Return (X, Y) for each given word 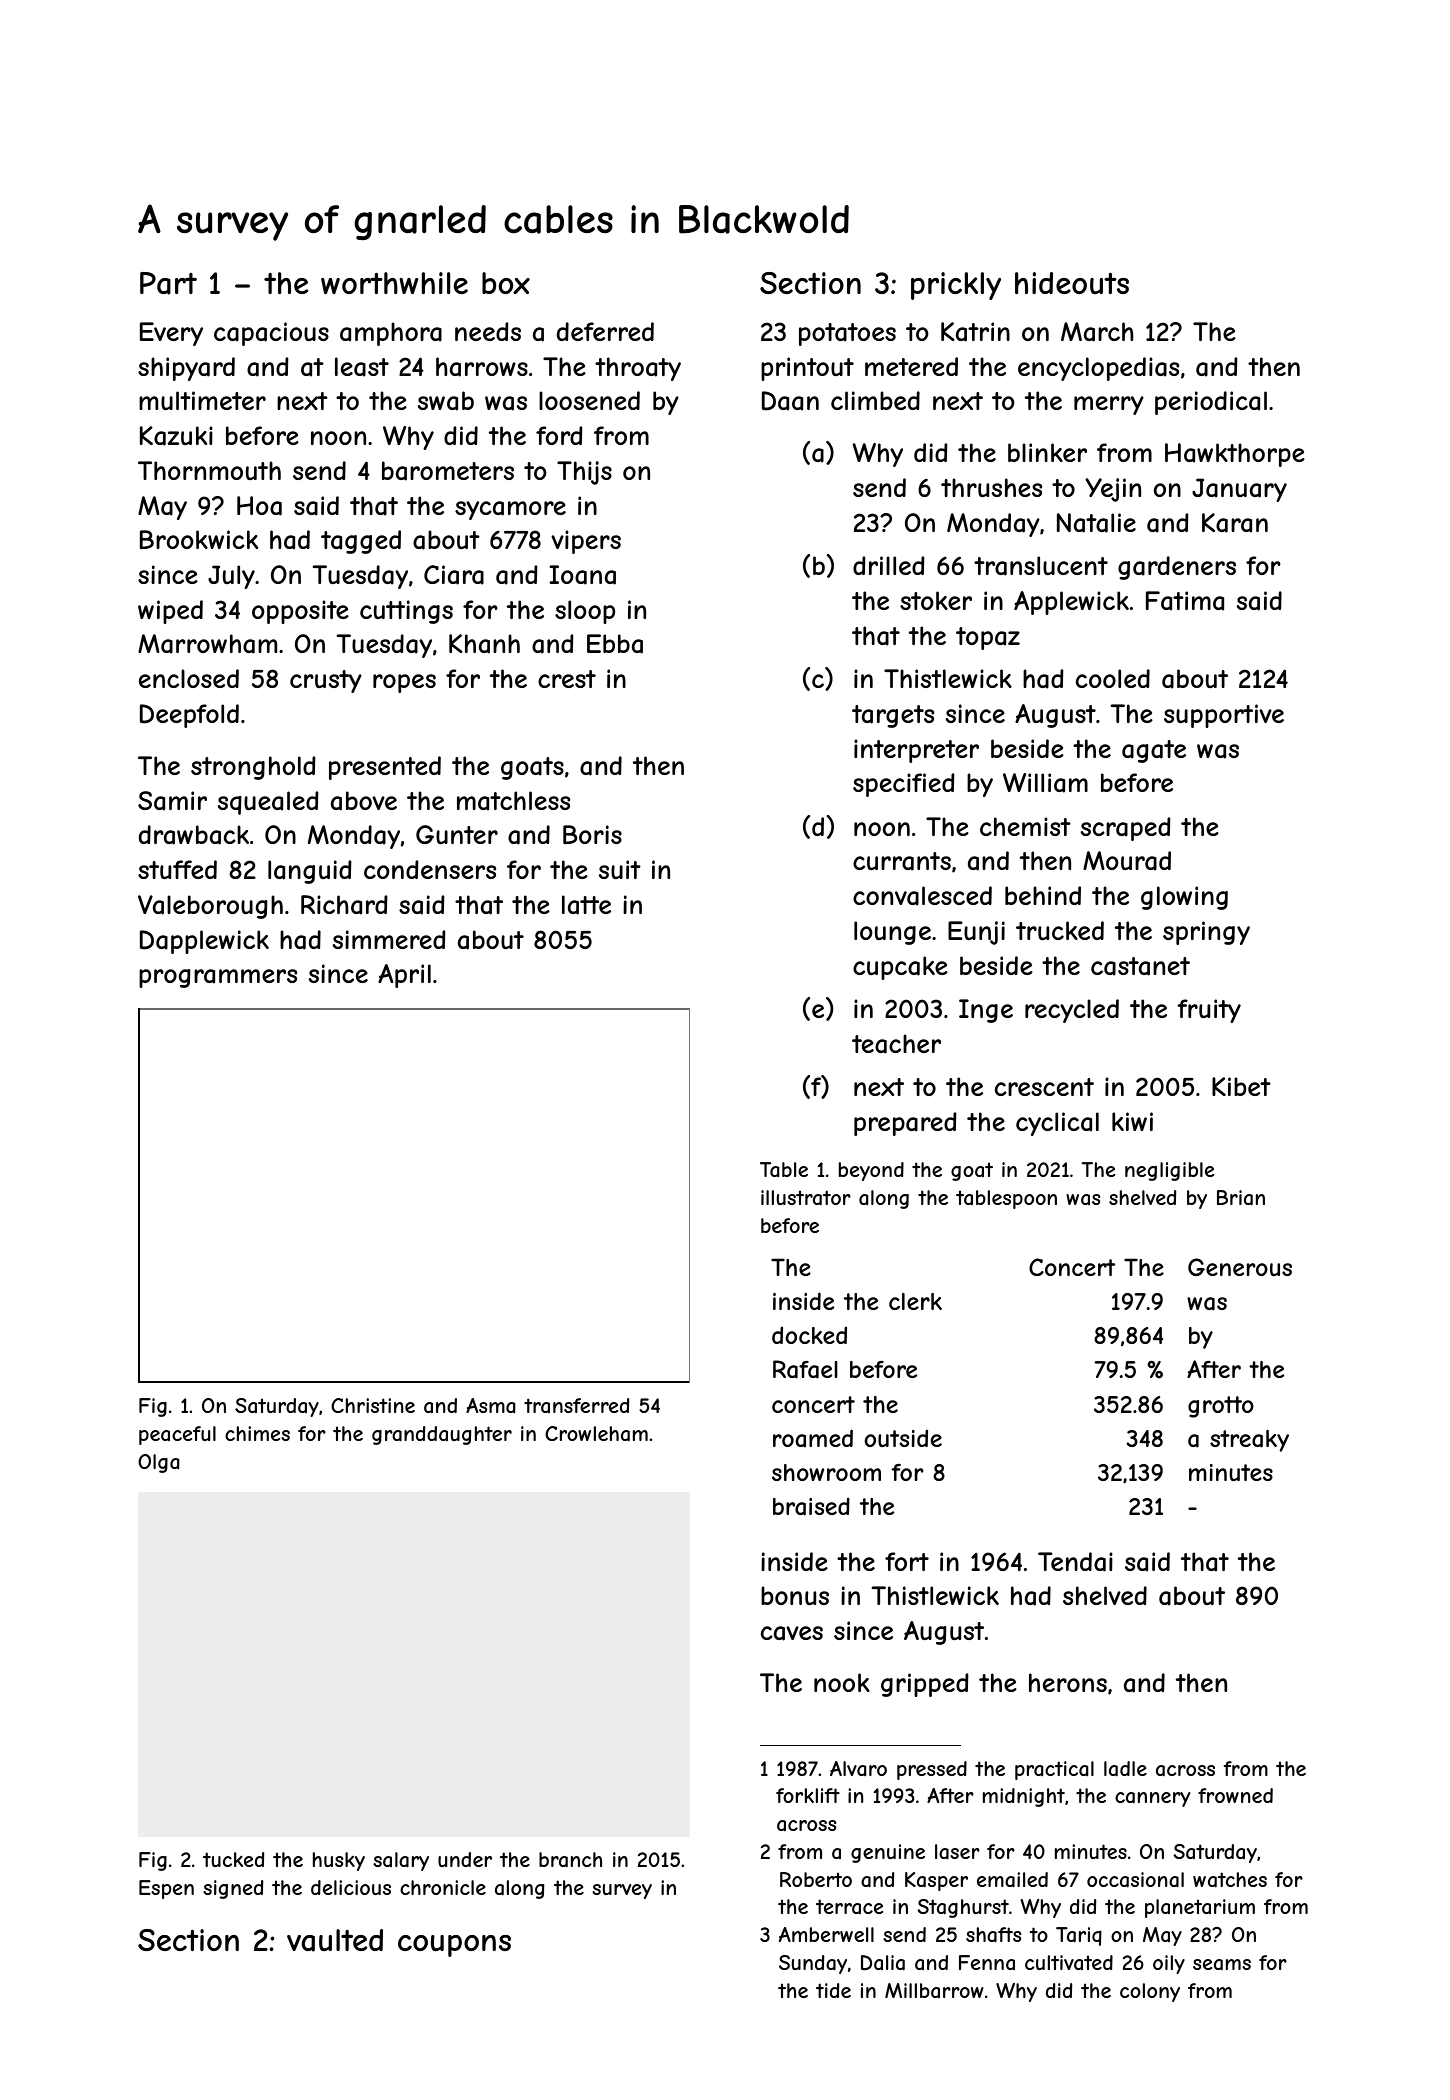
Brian (1241, 1198)
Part (168, 283)
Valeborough (210, 907)
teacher (896, 1044)
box (506, 283)
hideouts (1072, 283)
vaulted (335, 1940)
